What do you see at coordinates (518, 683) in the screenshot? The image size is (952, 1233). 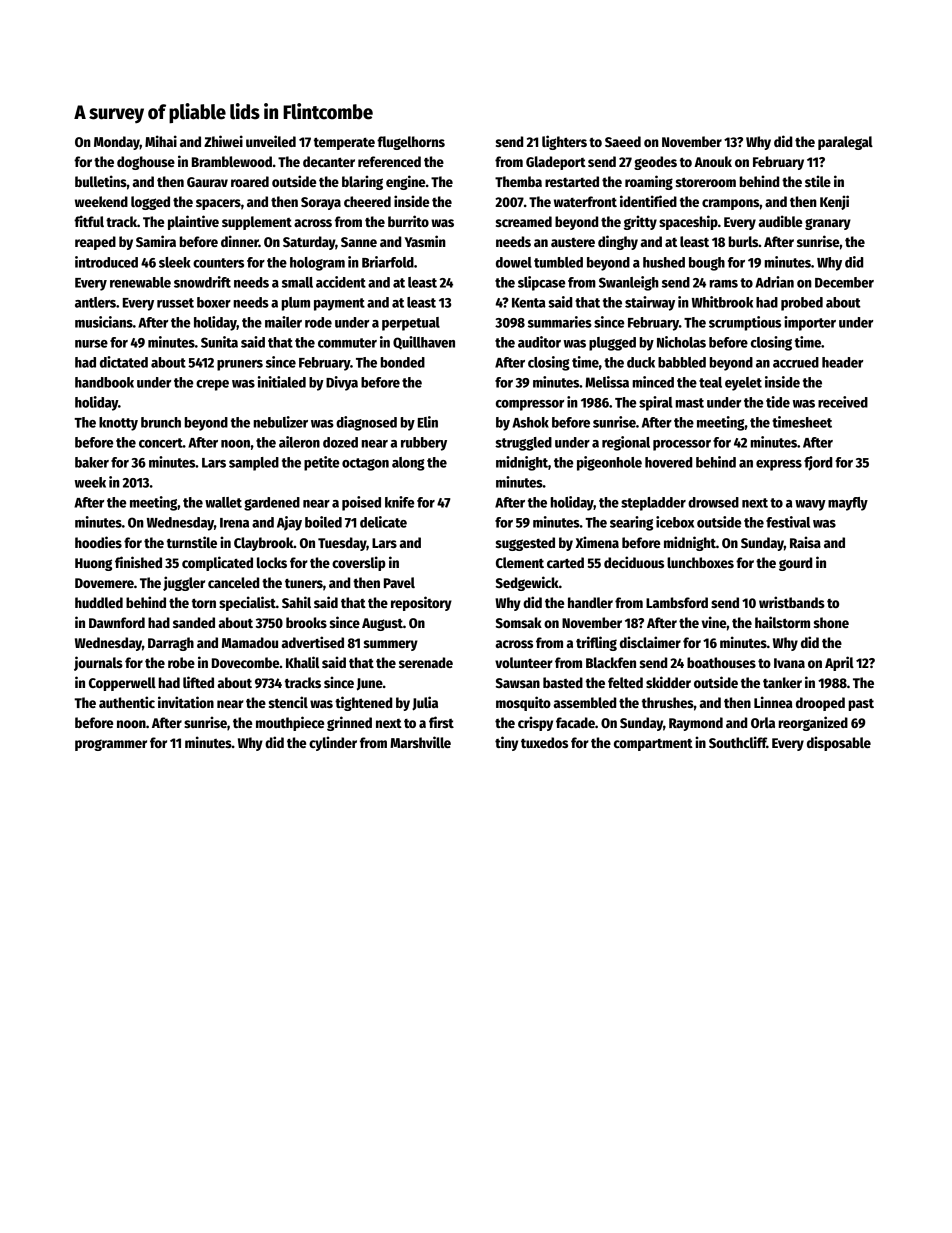 I see `Sawsan` at bounding box center [518, 683].
